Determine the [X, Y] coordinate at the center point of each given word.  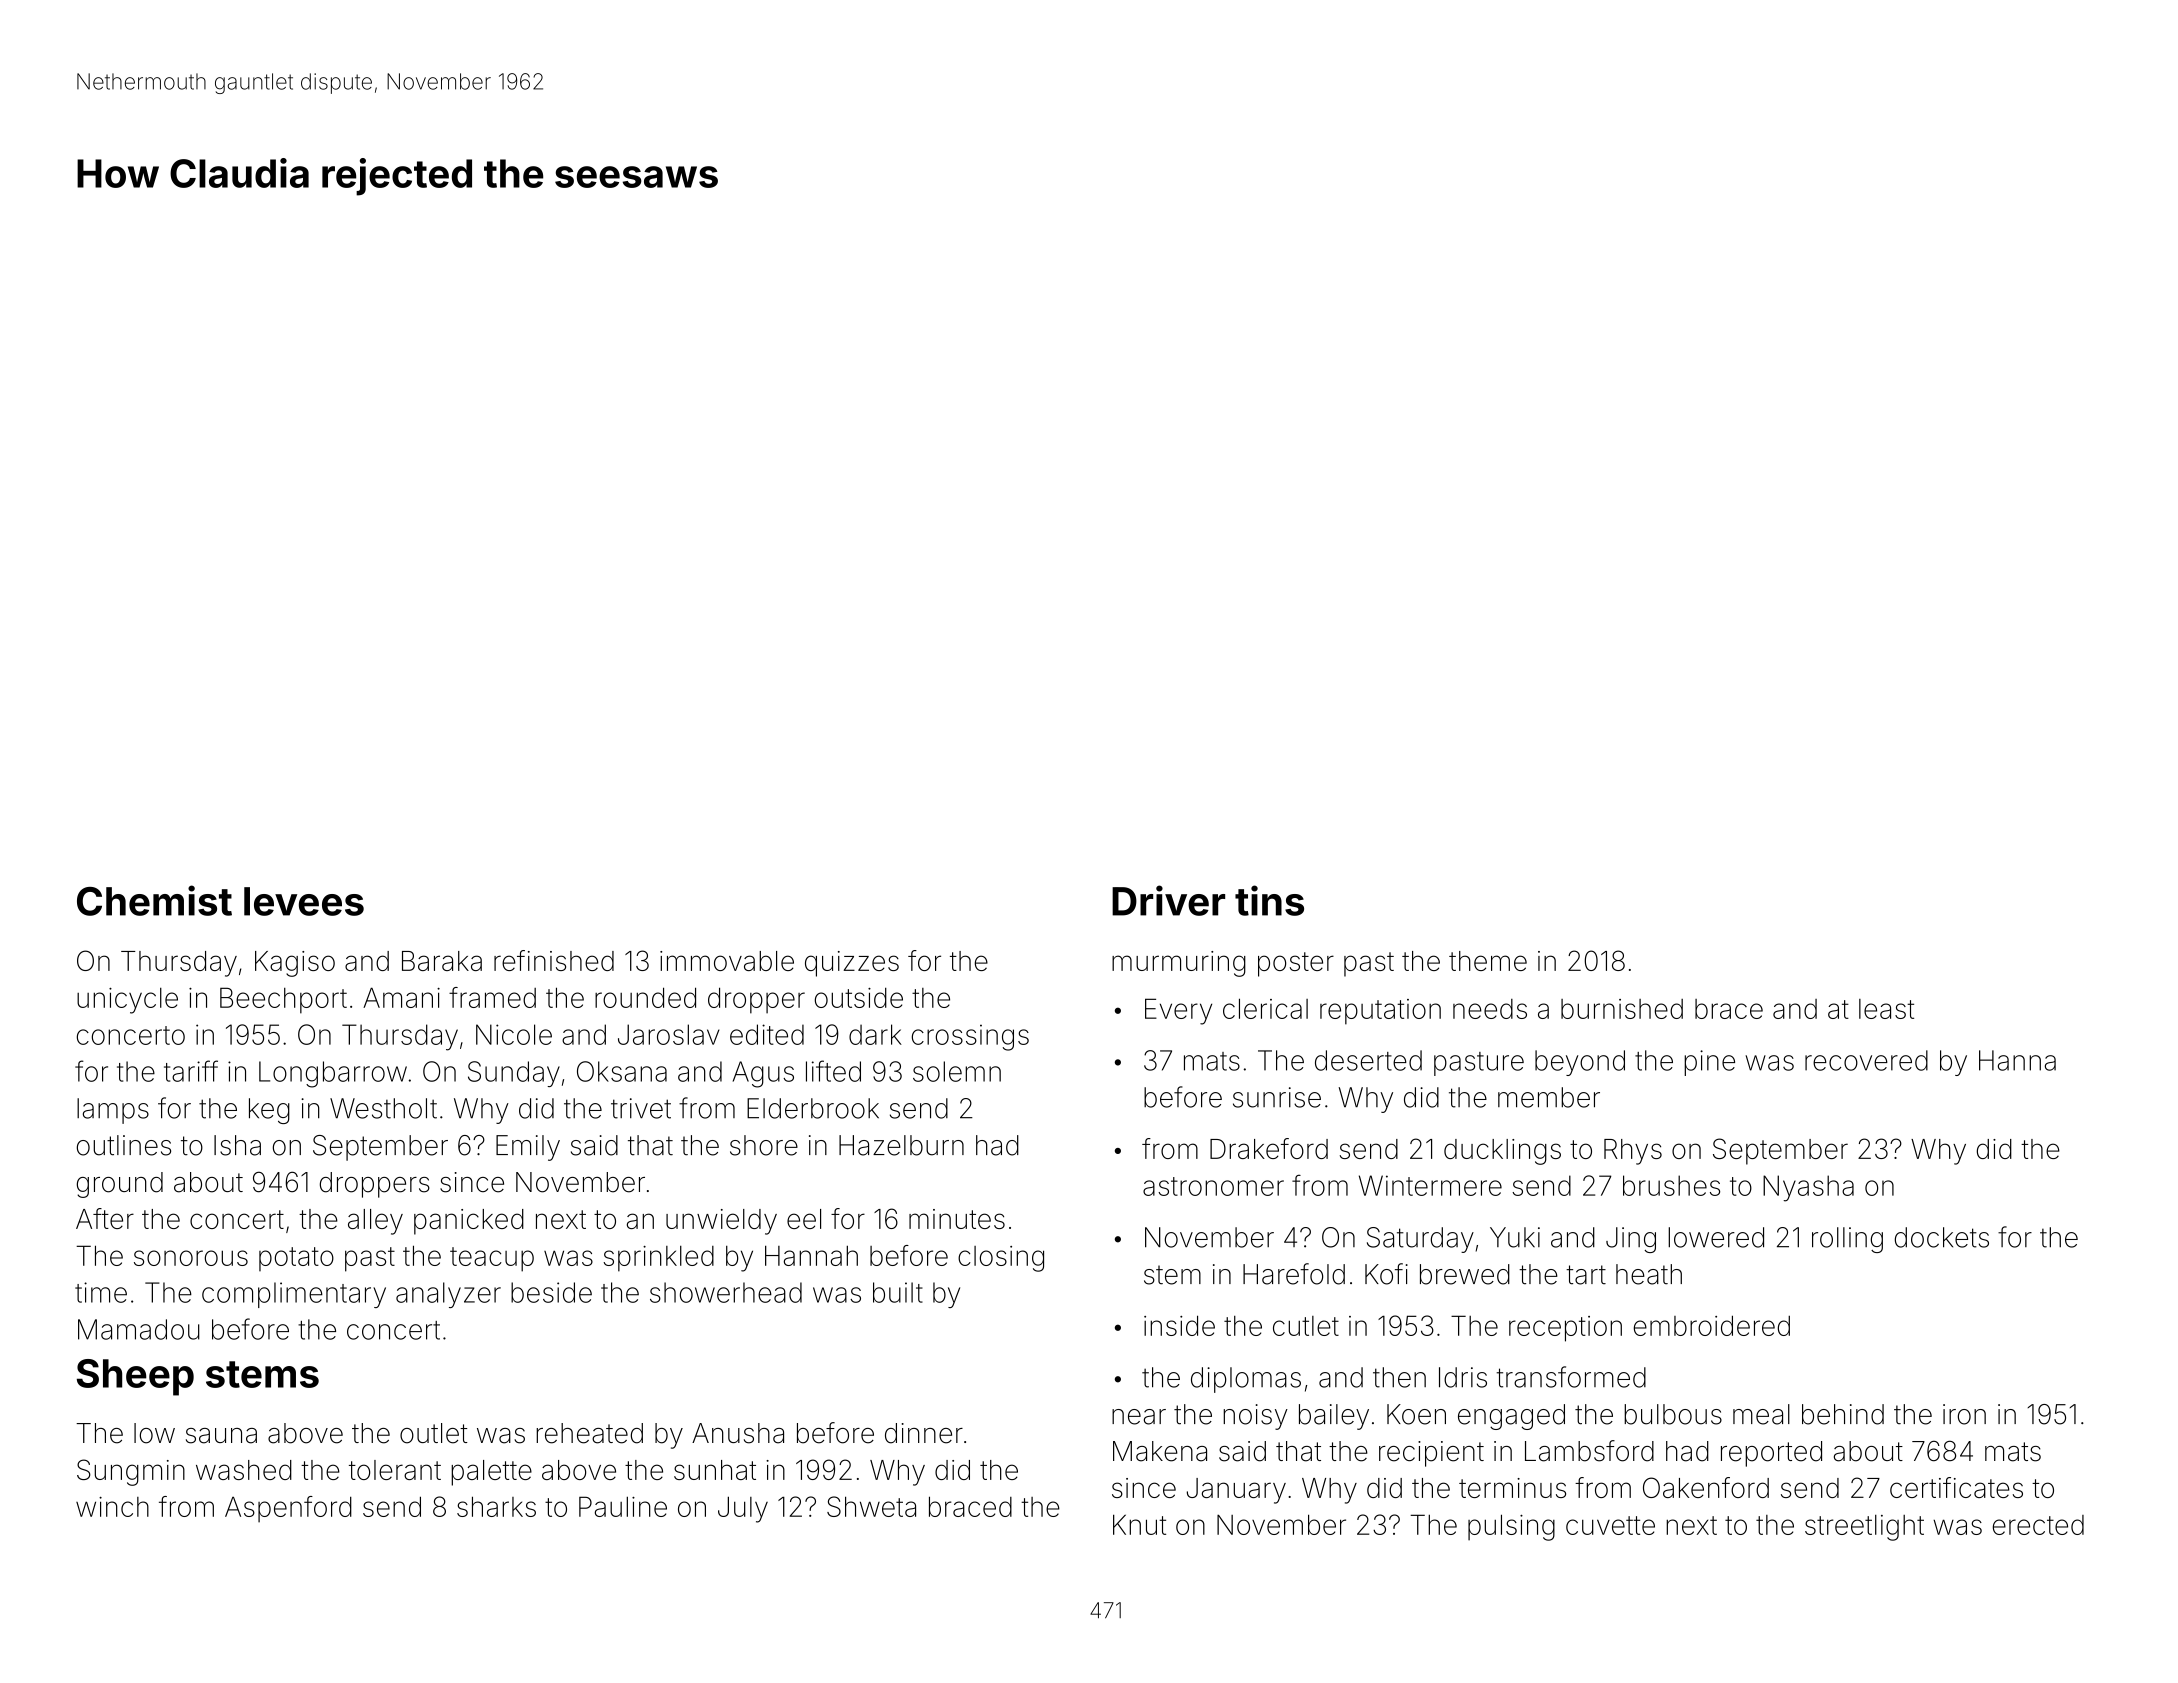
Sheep [135, 1377]
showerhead [726, 1292]
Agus [763, 1074]
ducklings [1502, 1152]
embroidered [1712, 1325]
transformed [1571, 1377]
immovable [727, 961]
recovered [1866, 1060]
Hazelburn [901, 1145]
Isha [237, 1145]
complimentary [294, 1295]
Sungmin [131, 1472]
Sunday [514, 1074]
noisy [1255, 1417]
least [1886, 1009]
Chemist [154, 900]
